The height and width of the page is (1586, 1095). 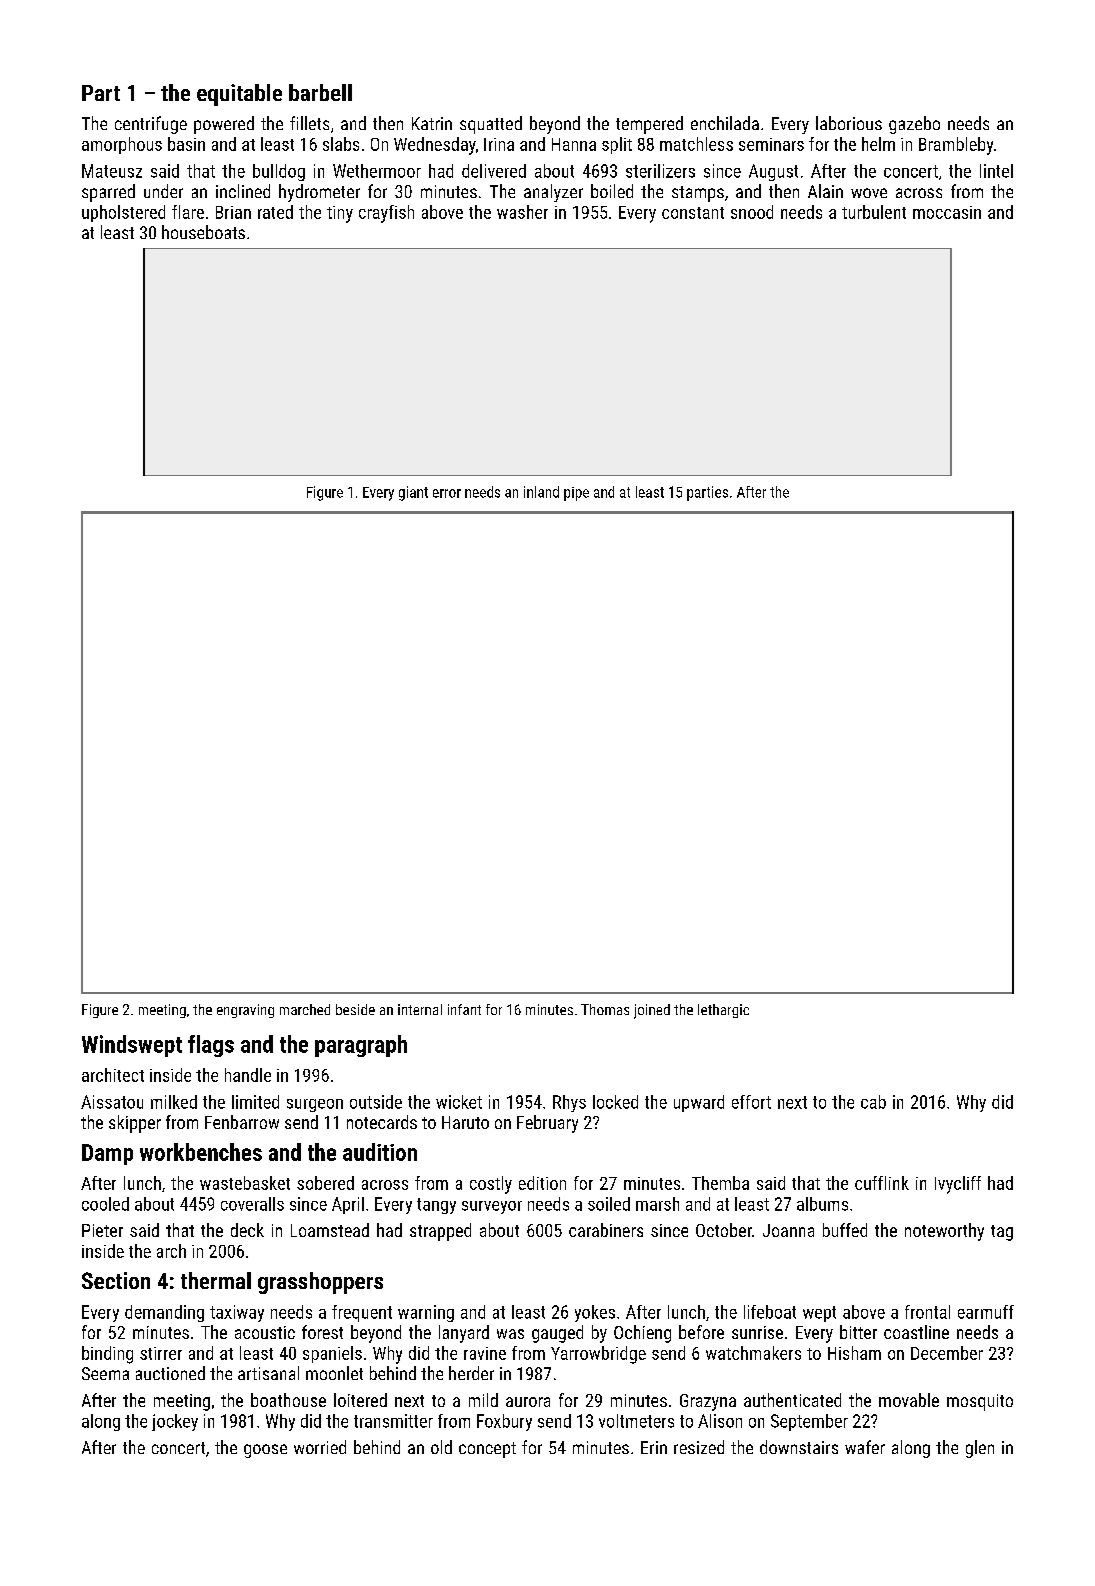 What do you see at coordinates (116, 1280) in the page?
I see `Section` at bounding box center [116, 1280].
